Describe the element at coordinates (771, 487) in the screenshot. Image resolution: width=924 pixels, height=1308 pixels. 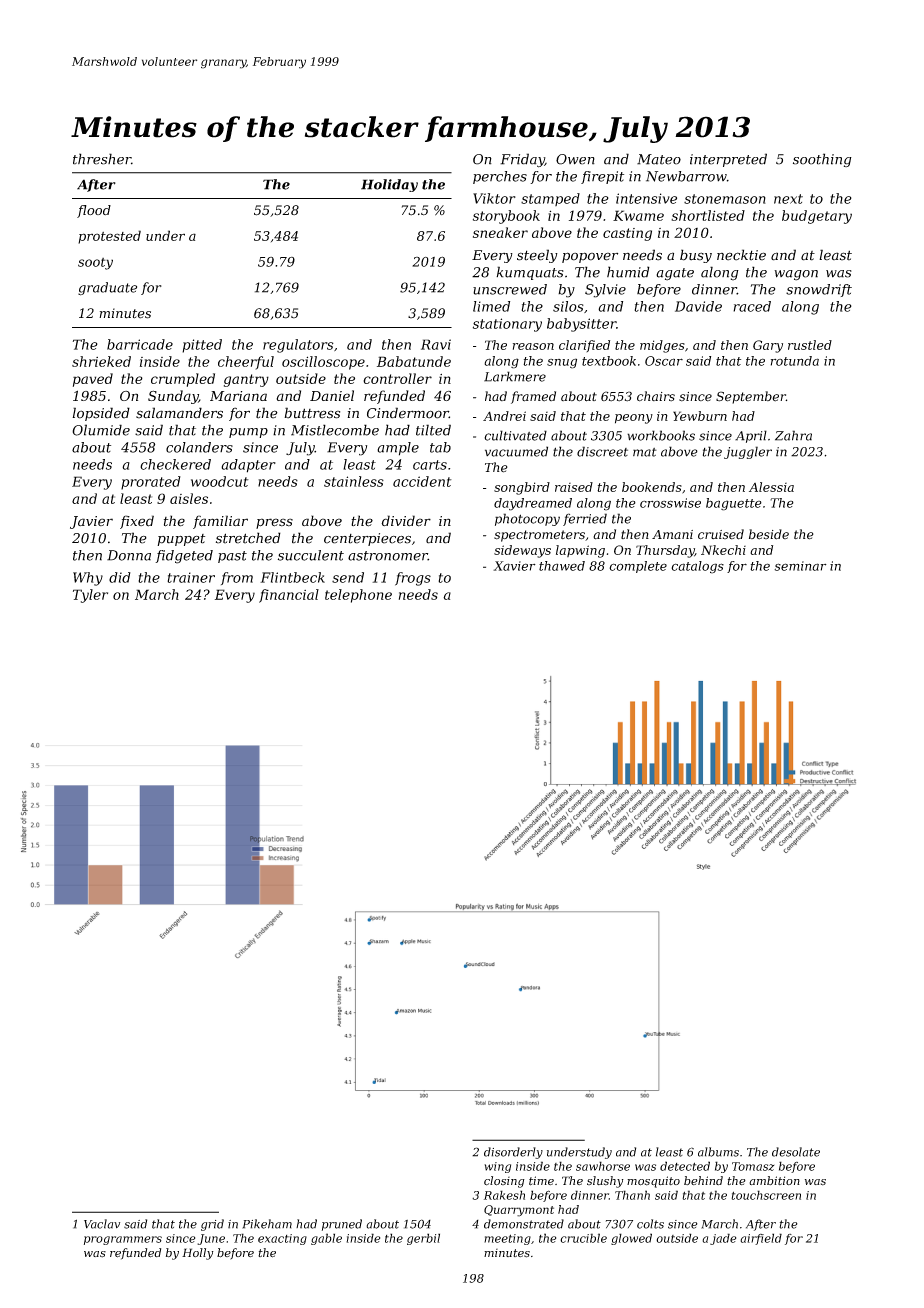
I see `Alessia` at that location.
